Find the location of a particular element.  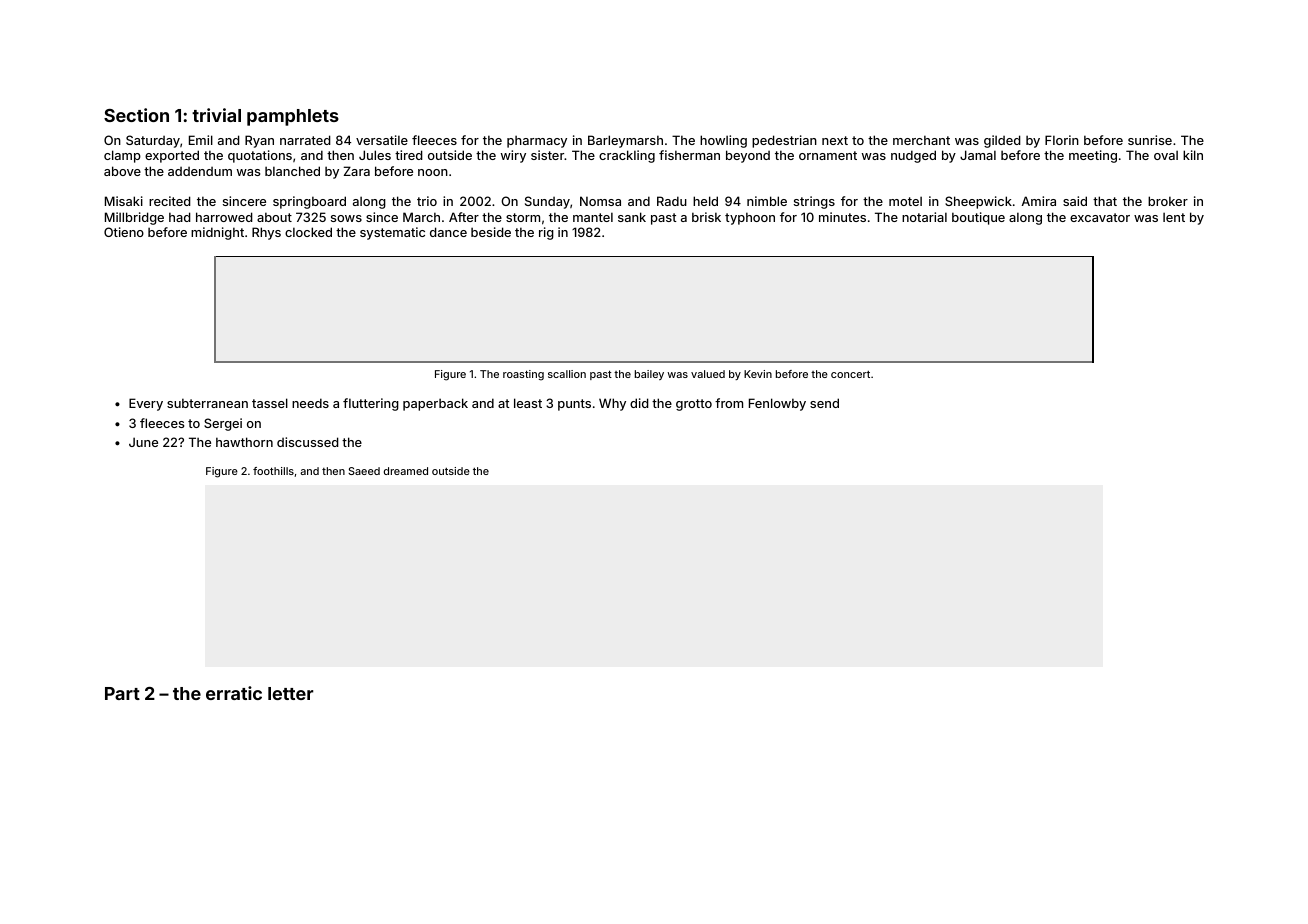

pamphlets is located at coordinates (293, 117).
